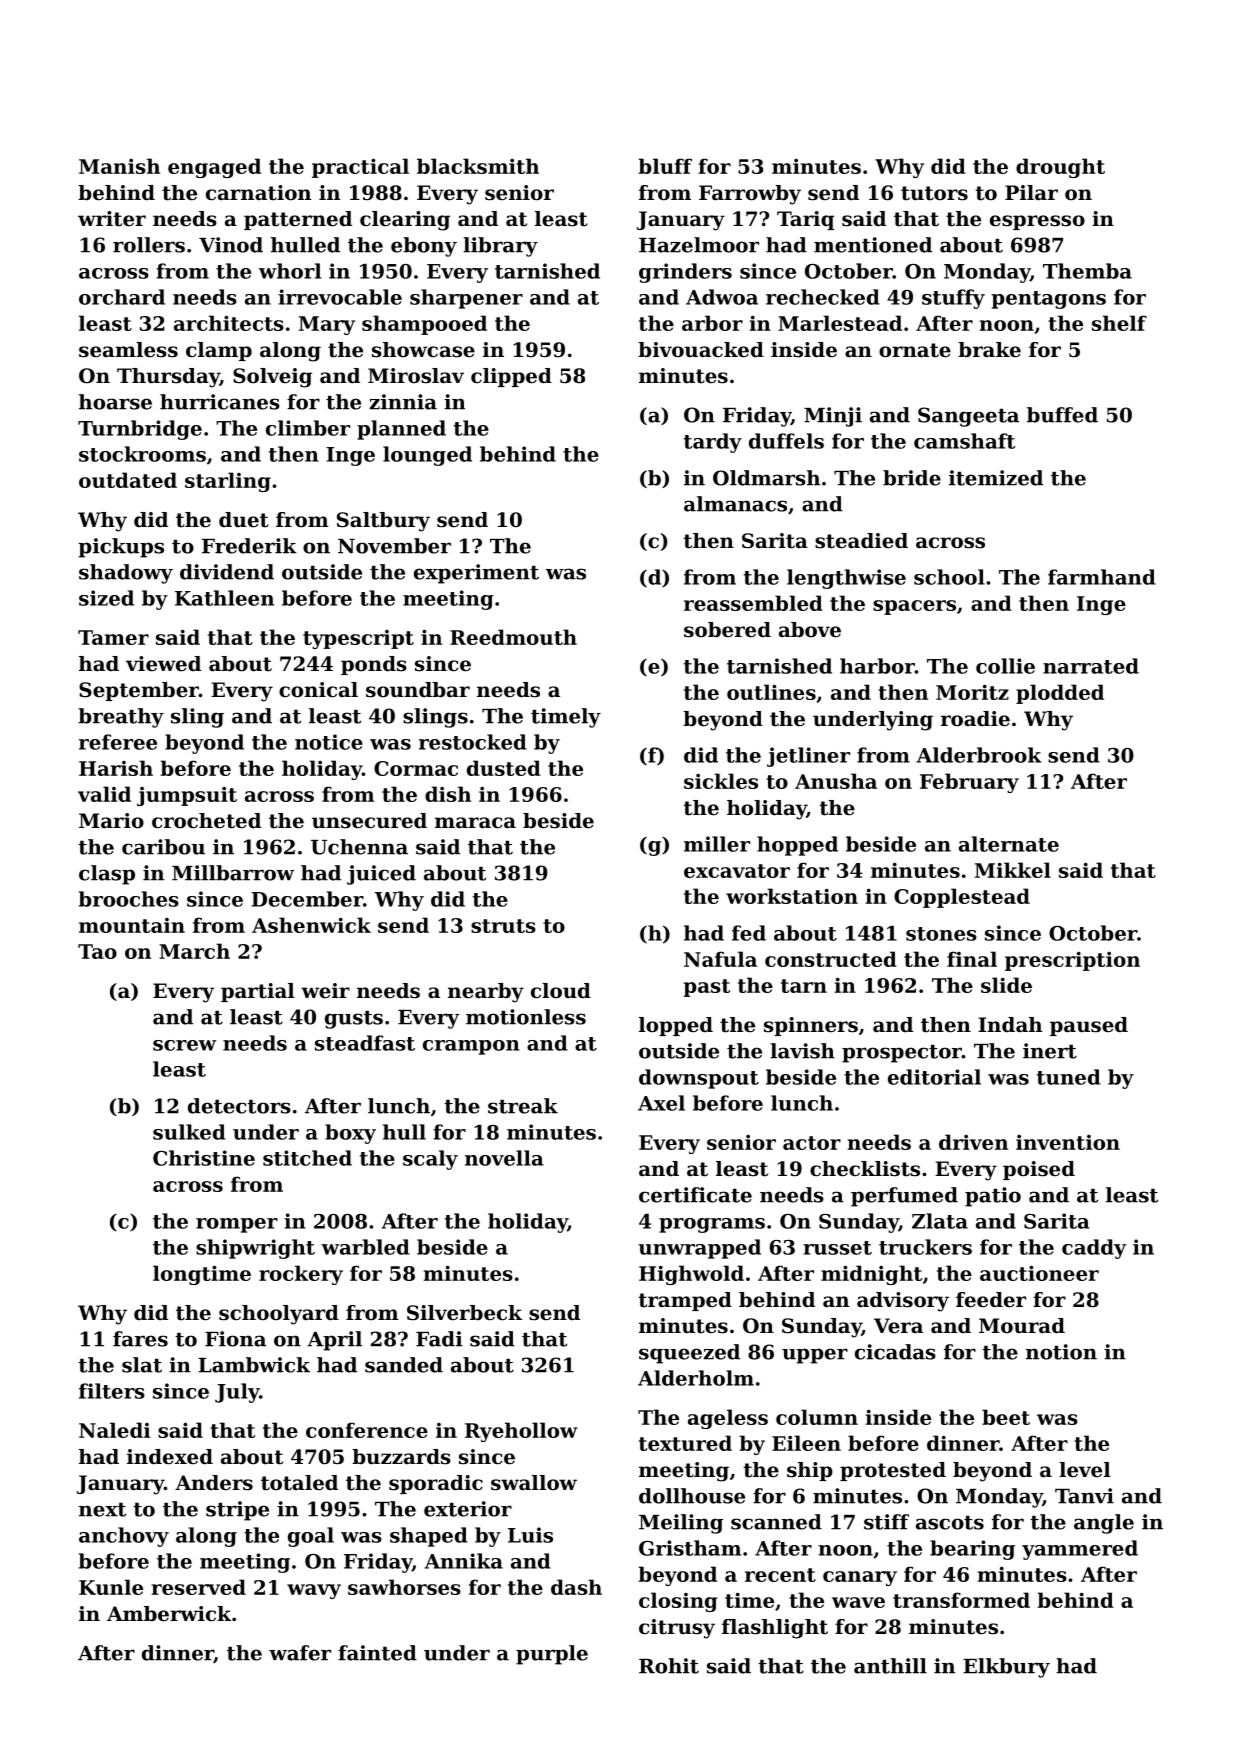 The height and width of the page is (1757, 1242). Describe the element at coordinates (1009, 844) in the page. I see `alternate` at that location.
